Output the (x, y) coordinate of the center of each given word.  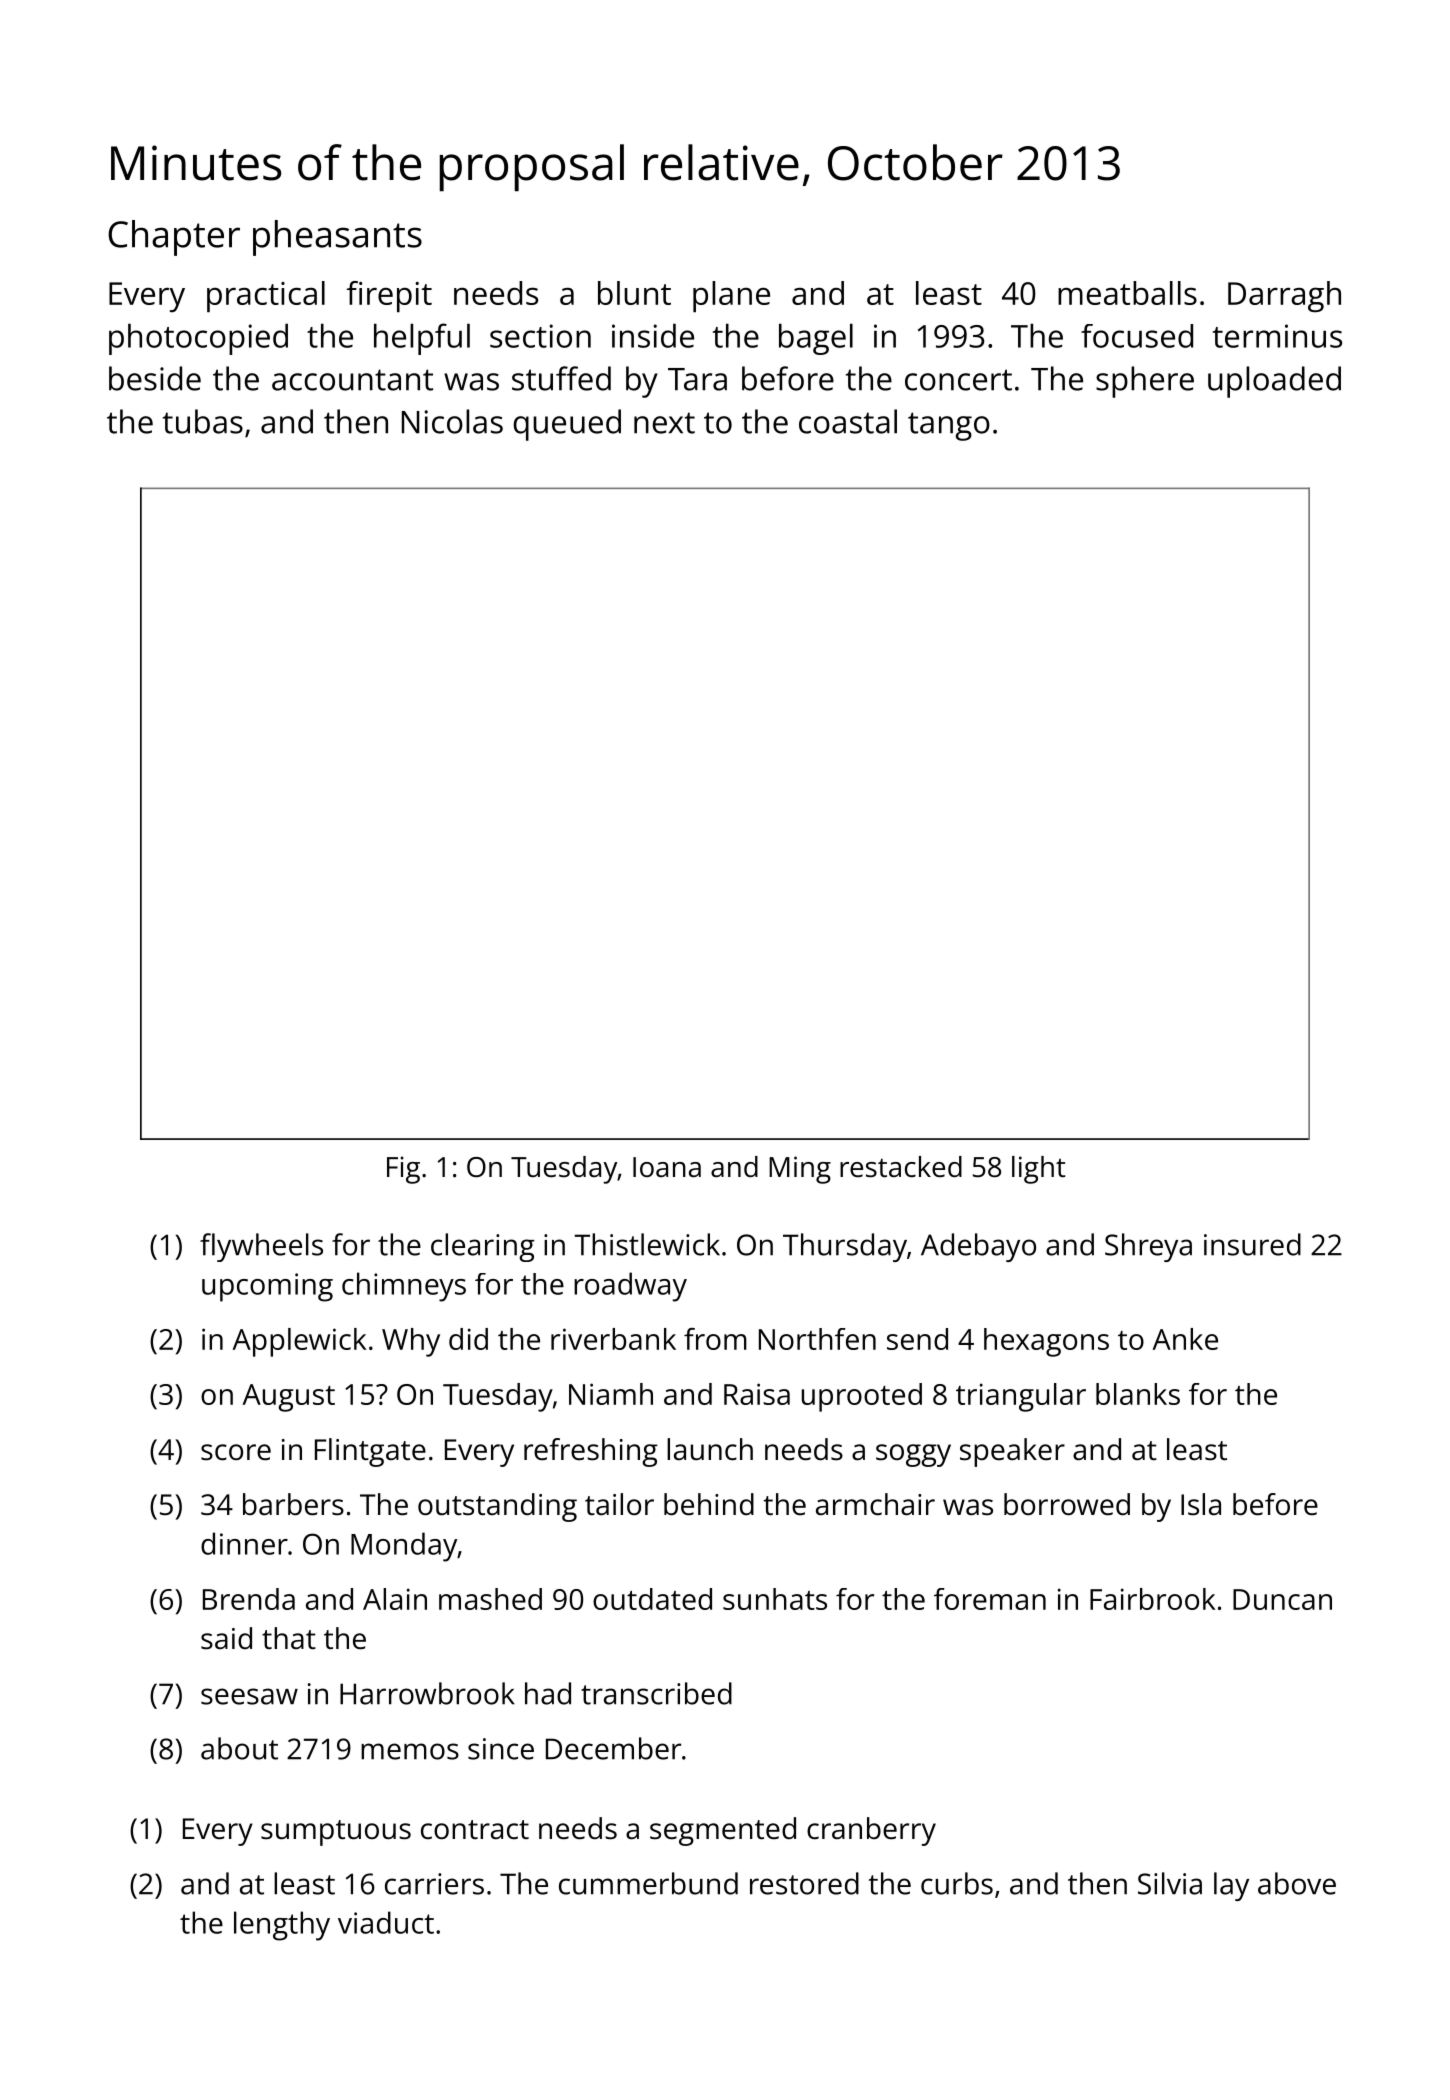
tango (949, 426)
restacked (901, 1167)
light (1039, 1170)
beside (155, 378)
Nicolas (452, 421)
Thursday (845, 1247)
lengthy (282, 1926)
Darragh (1284, 296)
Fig (403, 1170)
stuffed (561, 378)
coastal (848, 421)
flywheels (261, 1247)
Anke (1185, 1339)
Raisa (757, 1394)
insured (1252, 1244)
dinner (244, 1543)
